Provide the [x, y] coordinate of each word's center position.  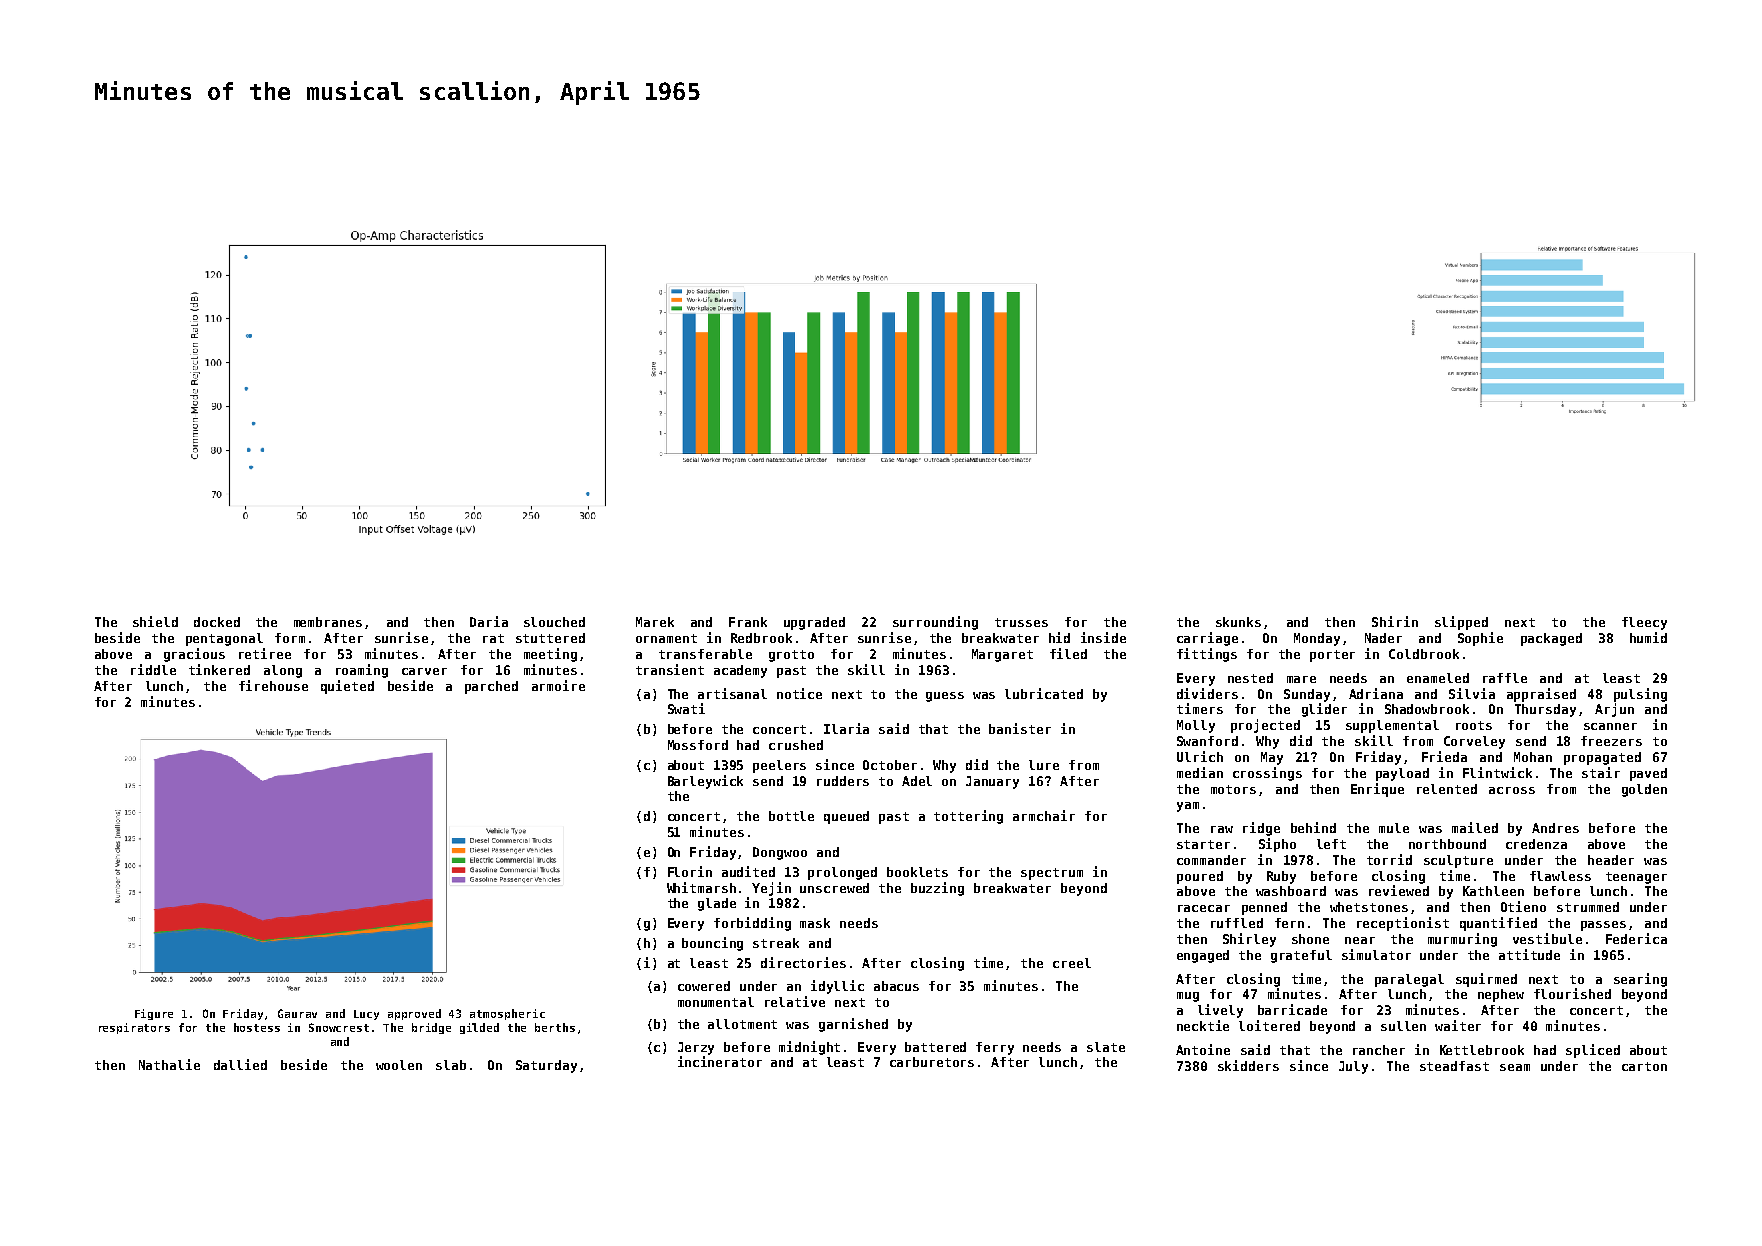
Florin [690, 871]
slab [451, 1065]
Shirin [1395, 621]
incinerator [720, 1061]
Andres [1555, 828]
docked [217, 622]
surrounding [935, 623]
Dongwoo [780, 853]
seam [1515, 1067]
